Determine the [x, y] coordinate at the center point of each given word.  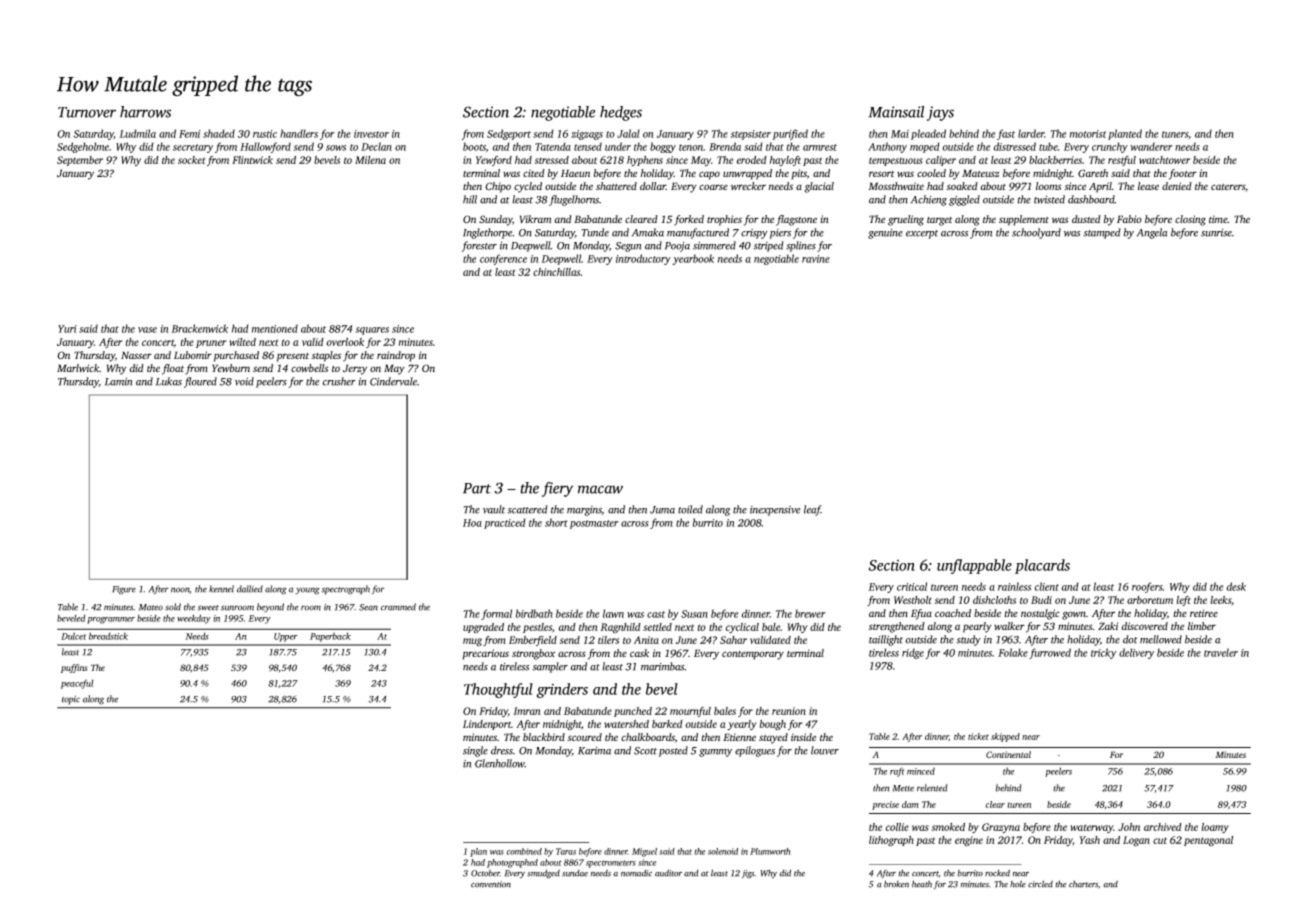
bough [773, 725]
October [485, 873]
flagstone [796, 220]
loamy [1215, 828]
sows [336, 148]
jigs [748, 874]
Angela [1152, 233]
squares [372, 331]
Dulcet [73, 636]
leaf [812, 510]
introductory [643, 259]
